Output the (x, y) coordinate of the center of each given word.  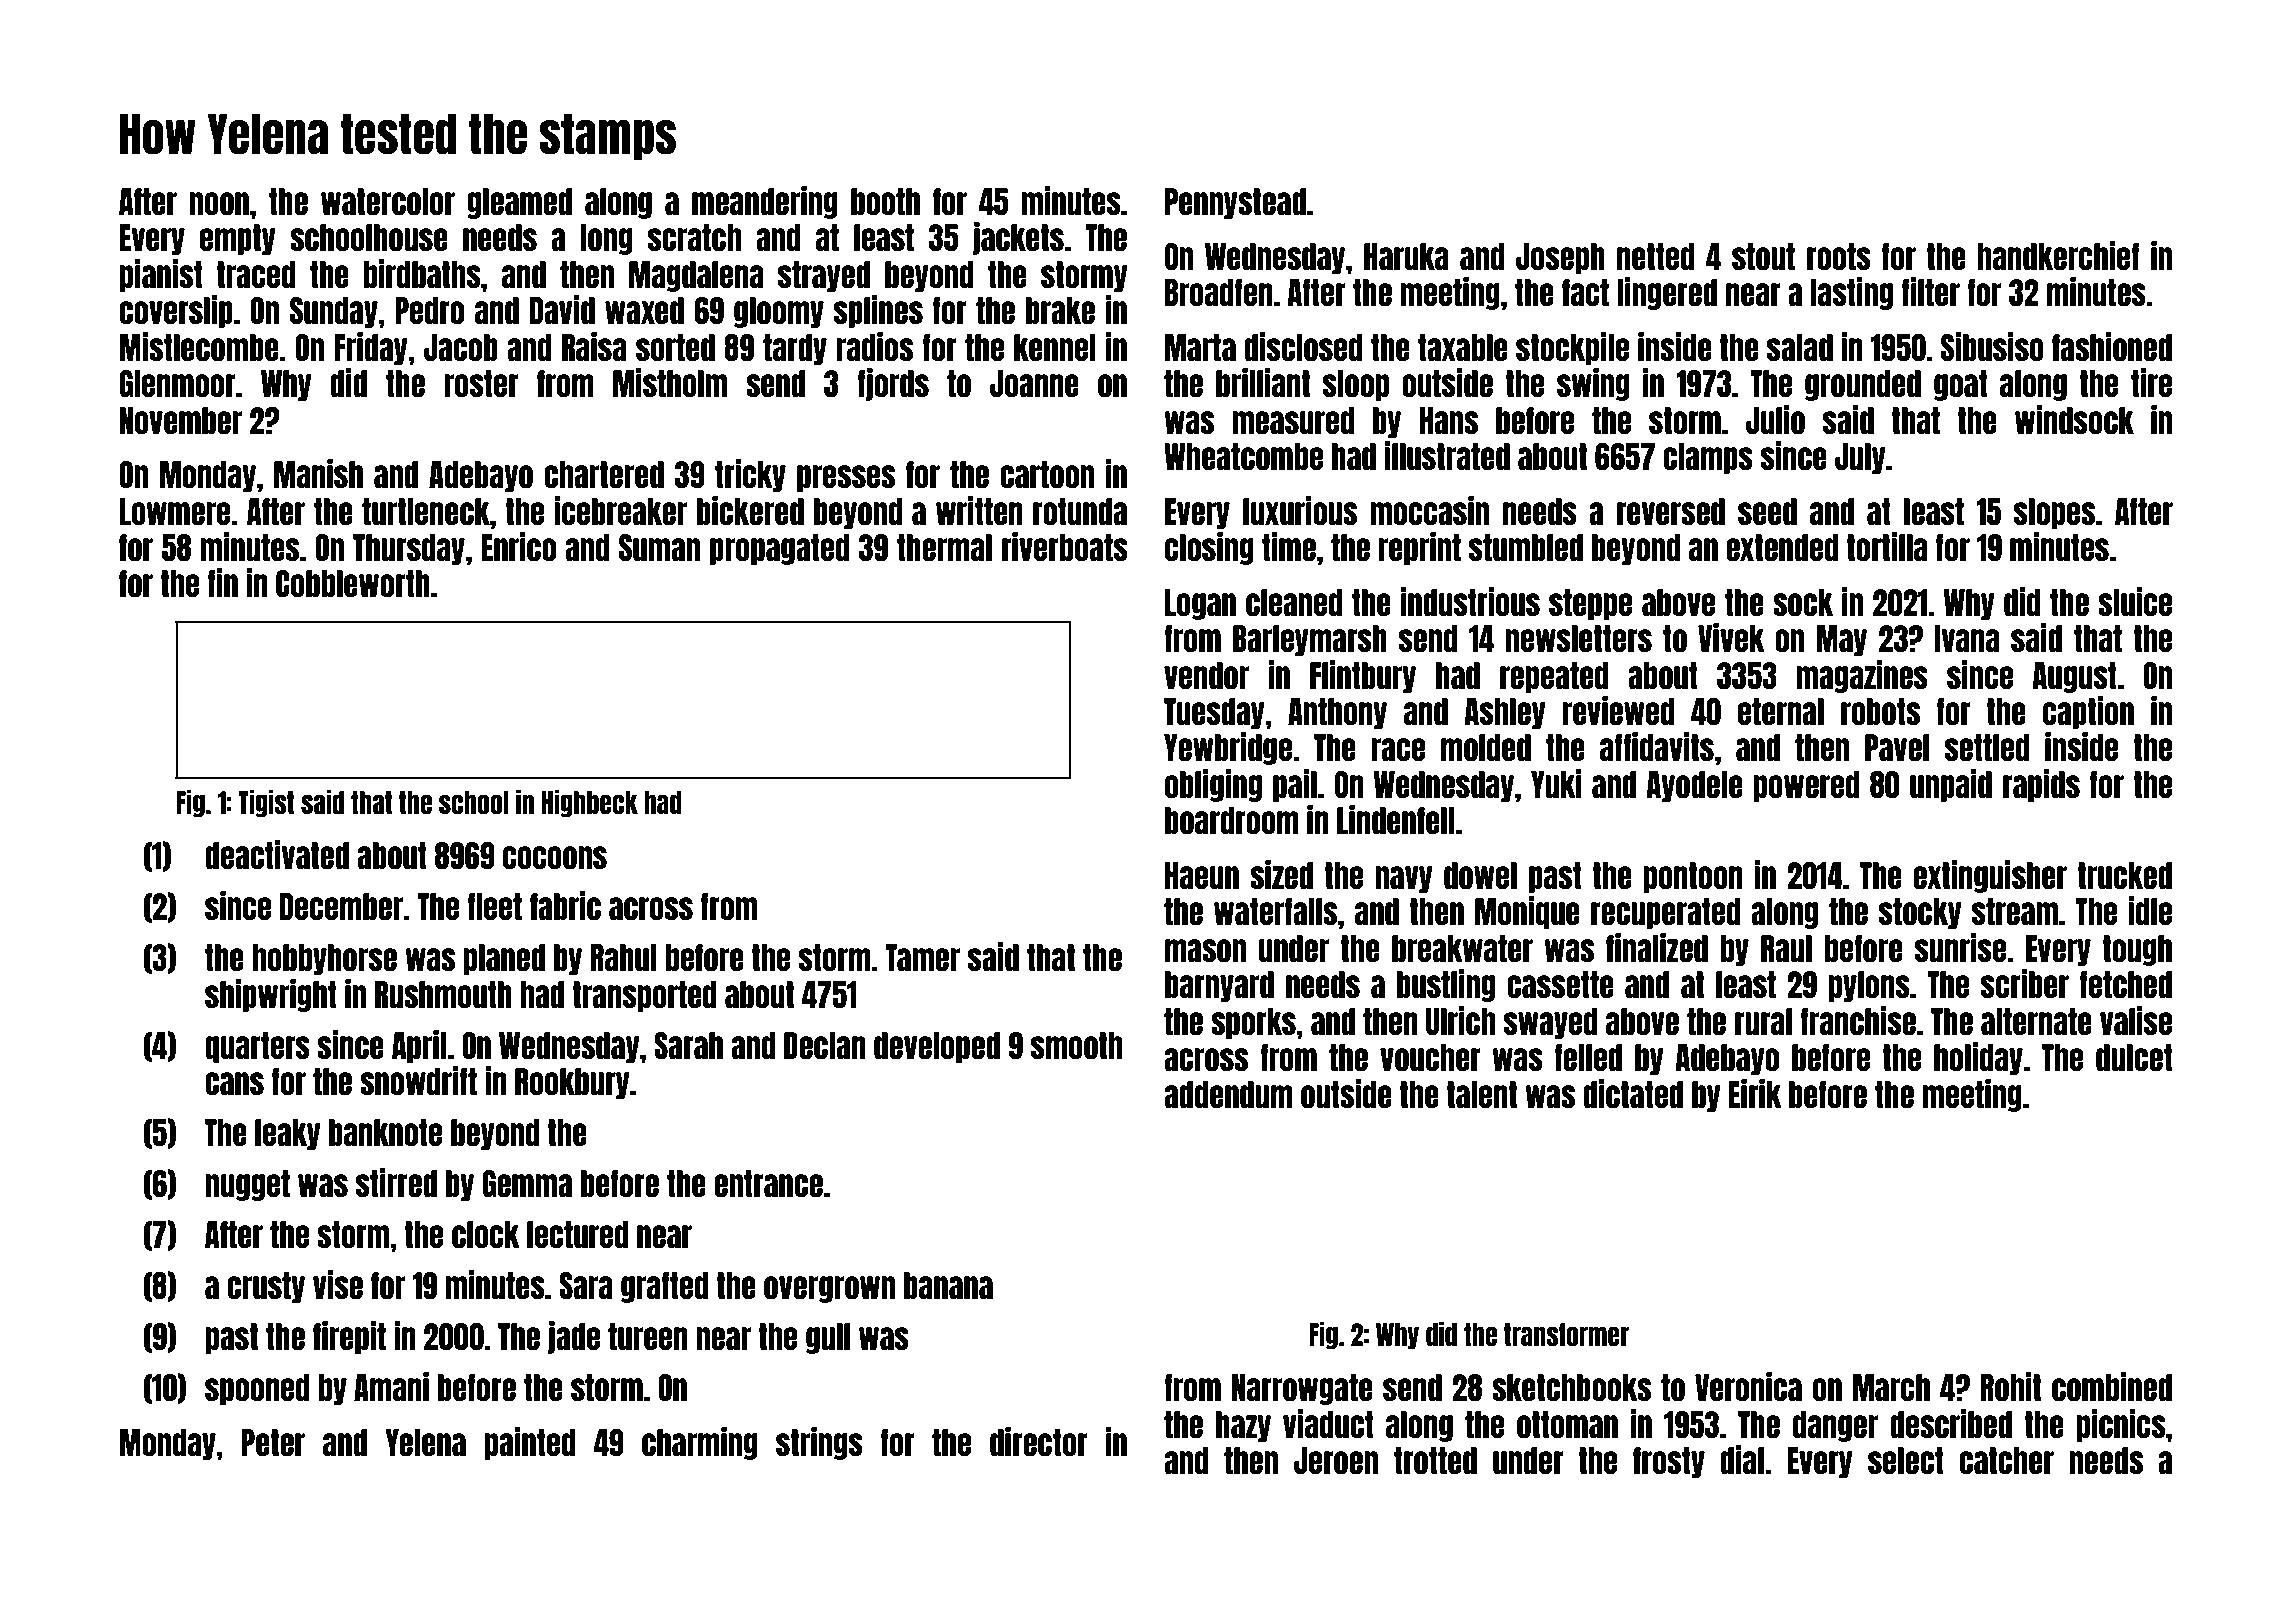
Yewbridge (1228, 748)
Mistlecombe (199, 346)
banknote (385, 1133)
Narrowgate (1302, 1389)
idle (2150, 910)
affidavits (1657, 746)
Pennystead (1235, 203)
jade (574, 1337)
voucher (1430, 1058)
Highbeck (589, 803)
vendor (1206, 675)
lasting (1851, 293)
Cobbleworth (353, 584)
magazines (1862, 676)
